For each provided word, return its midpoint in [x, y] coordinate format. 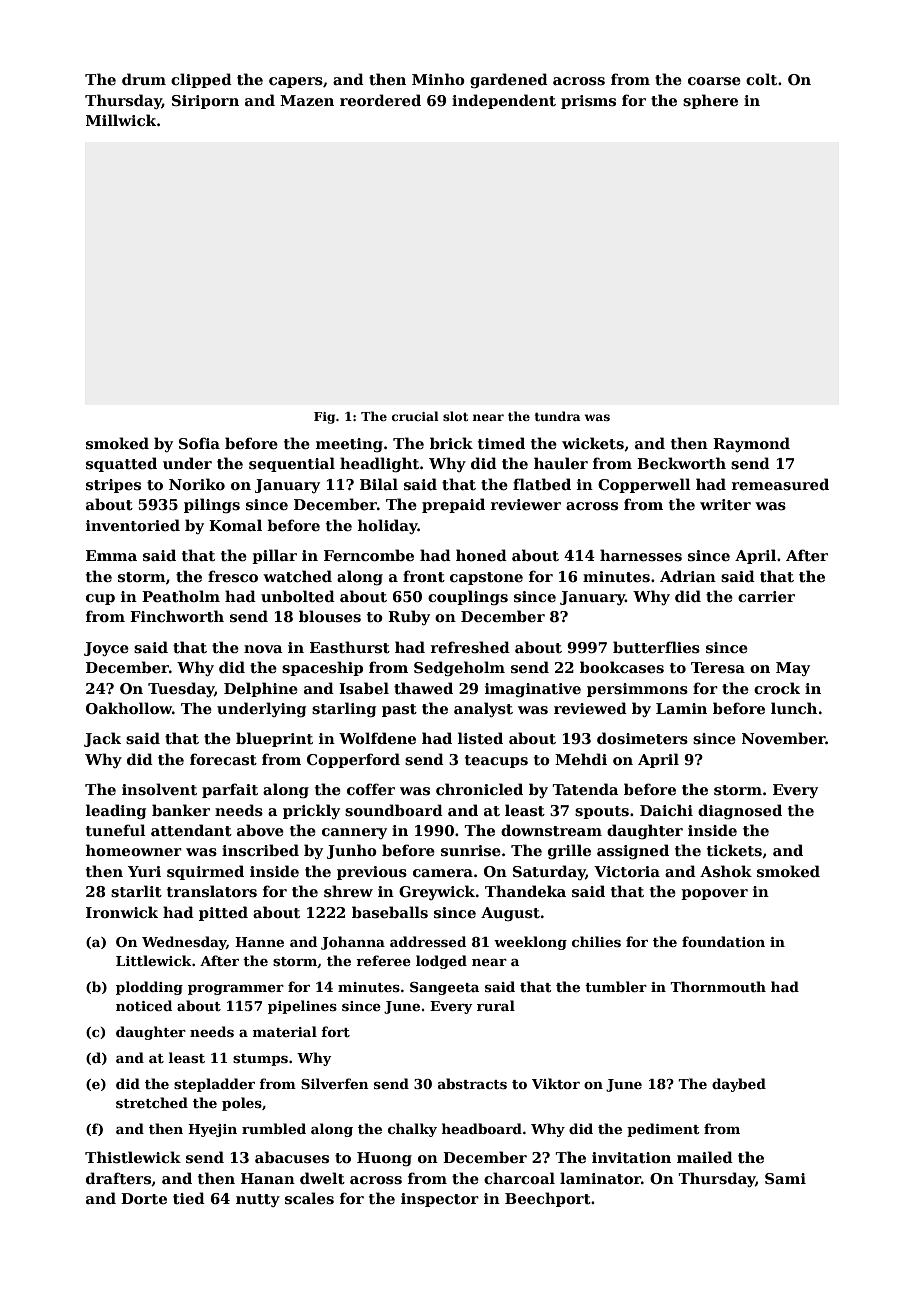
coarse [714, 81]
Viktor [556, 1083]
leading [116, 811]
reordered [380, 100]
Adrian [688, 576]
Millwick [121, 120]
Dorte [144, 1198]
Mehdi [581, 759]
